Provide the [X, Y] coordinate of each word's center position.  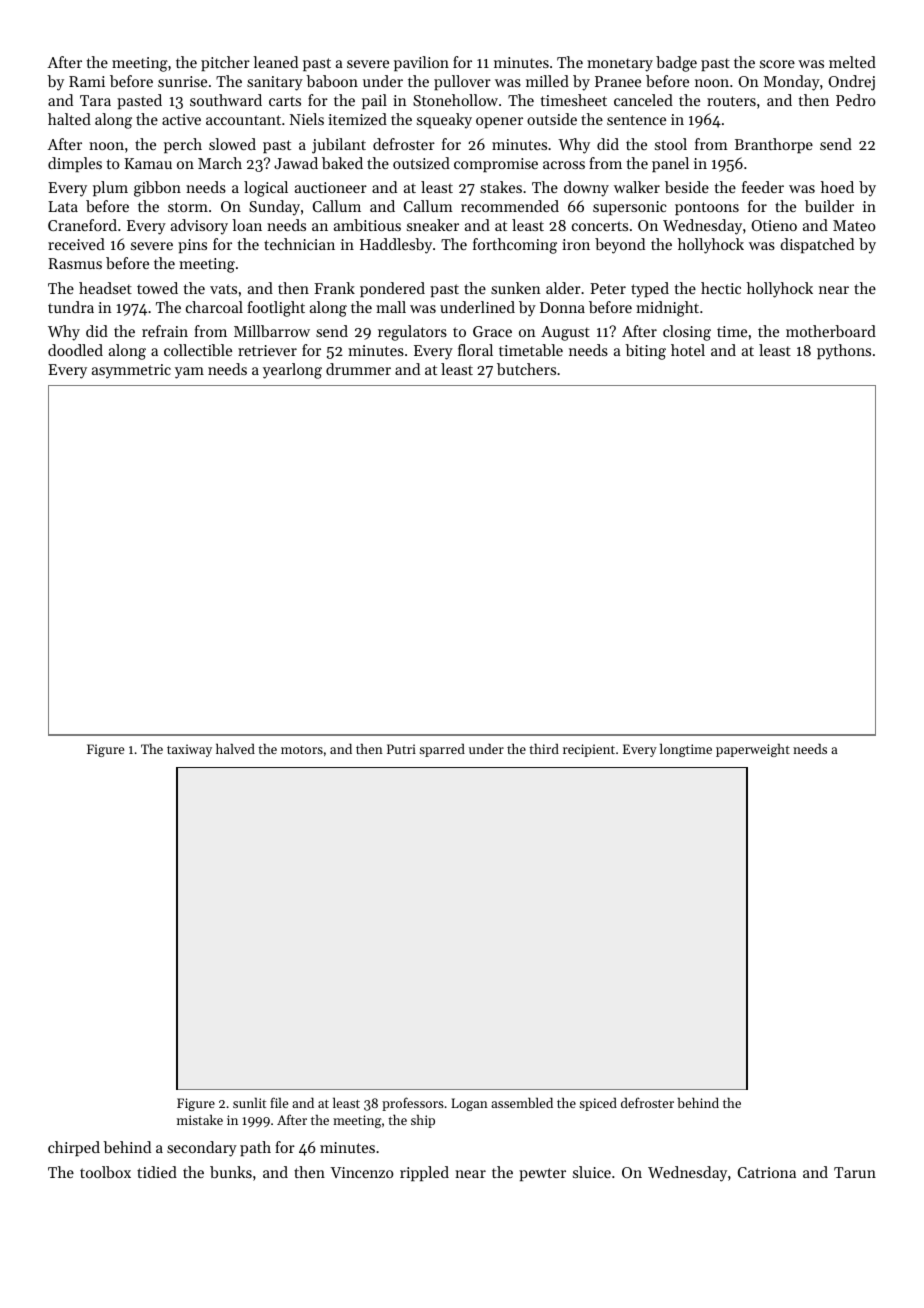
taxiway [189, 750]
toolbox [105, 1172]
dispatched [817, 245]
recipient [589, 750]
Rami [87, 81]
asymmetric [131, 371]
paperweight [753, 750]
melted [852, 62]
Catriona [767, 1172]
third [544, 748]
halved [235, 748]
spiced [598, 1104]
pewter [542, 1174]
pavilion [421, 63]
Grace [492, 331]
